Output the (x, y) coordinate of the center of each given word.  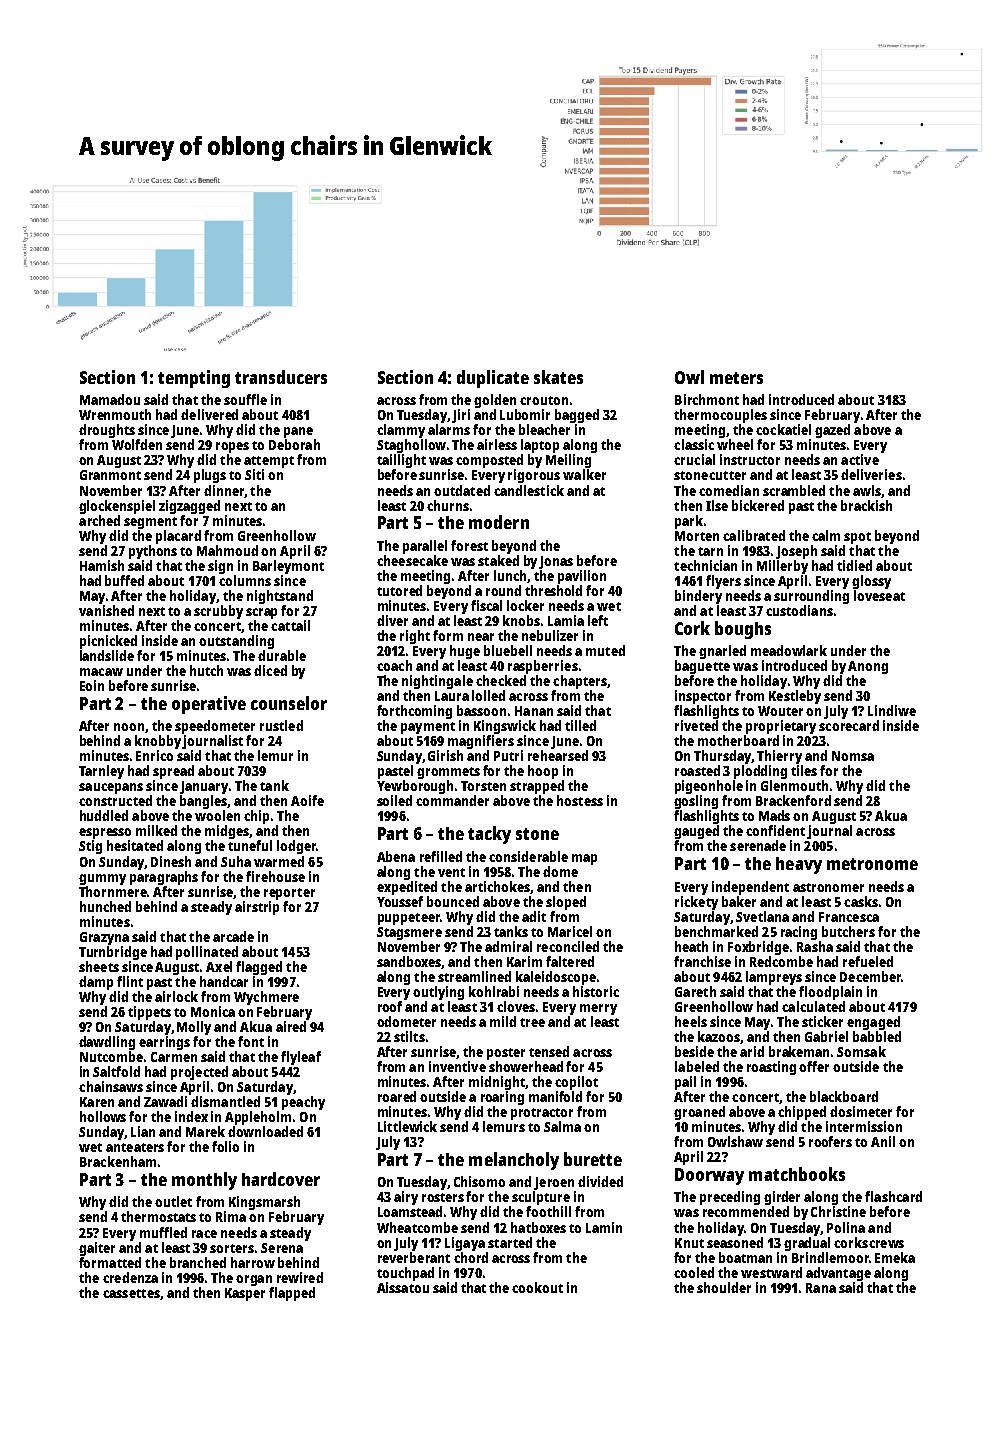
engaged (873, 1023)
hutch (206, 670)
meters (736, 378)
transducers (281, 377)
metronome (872, 864)
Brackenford (793, 800)
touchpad (405, 1274)
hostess (580, 800)
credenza (130, 1277)
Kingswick (505, 727)
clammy (401, 431)
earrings (164, 1043)
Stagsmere (409, 933)
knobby (158, 742)
